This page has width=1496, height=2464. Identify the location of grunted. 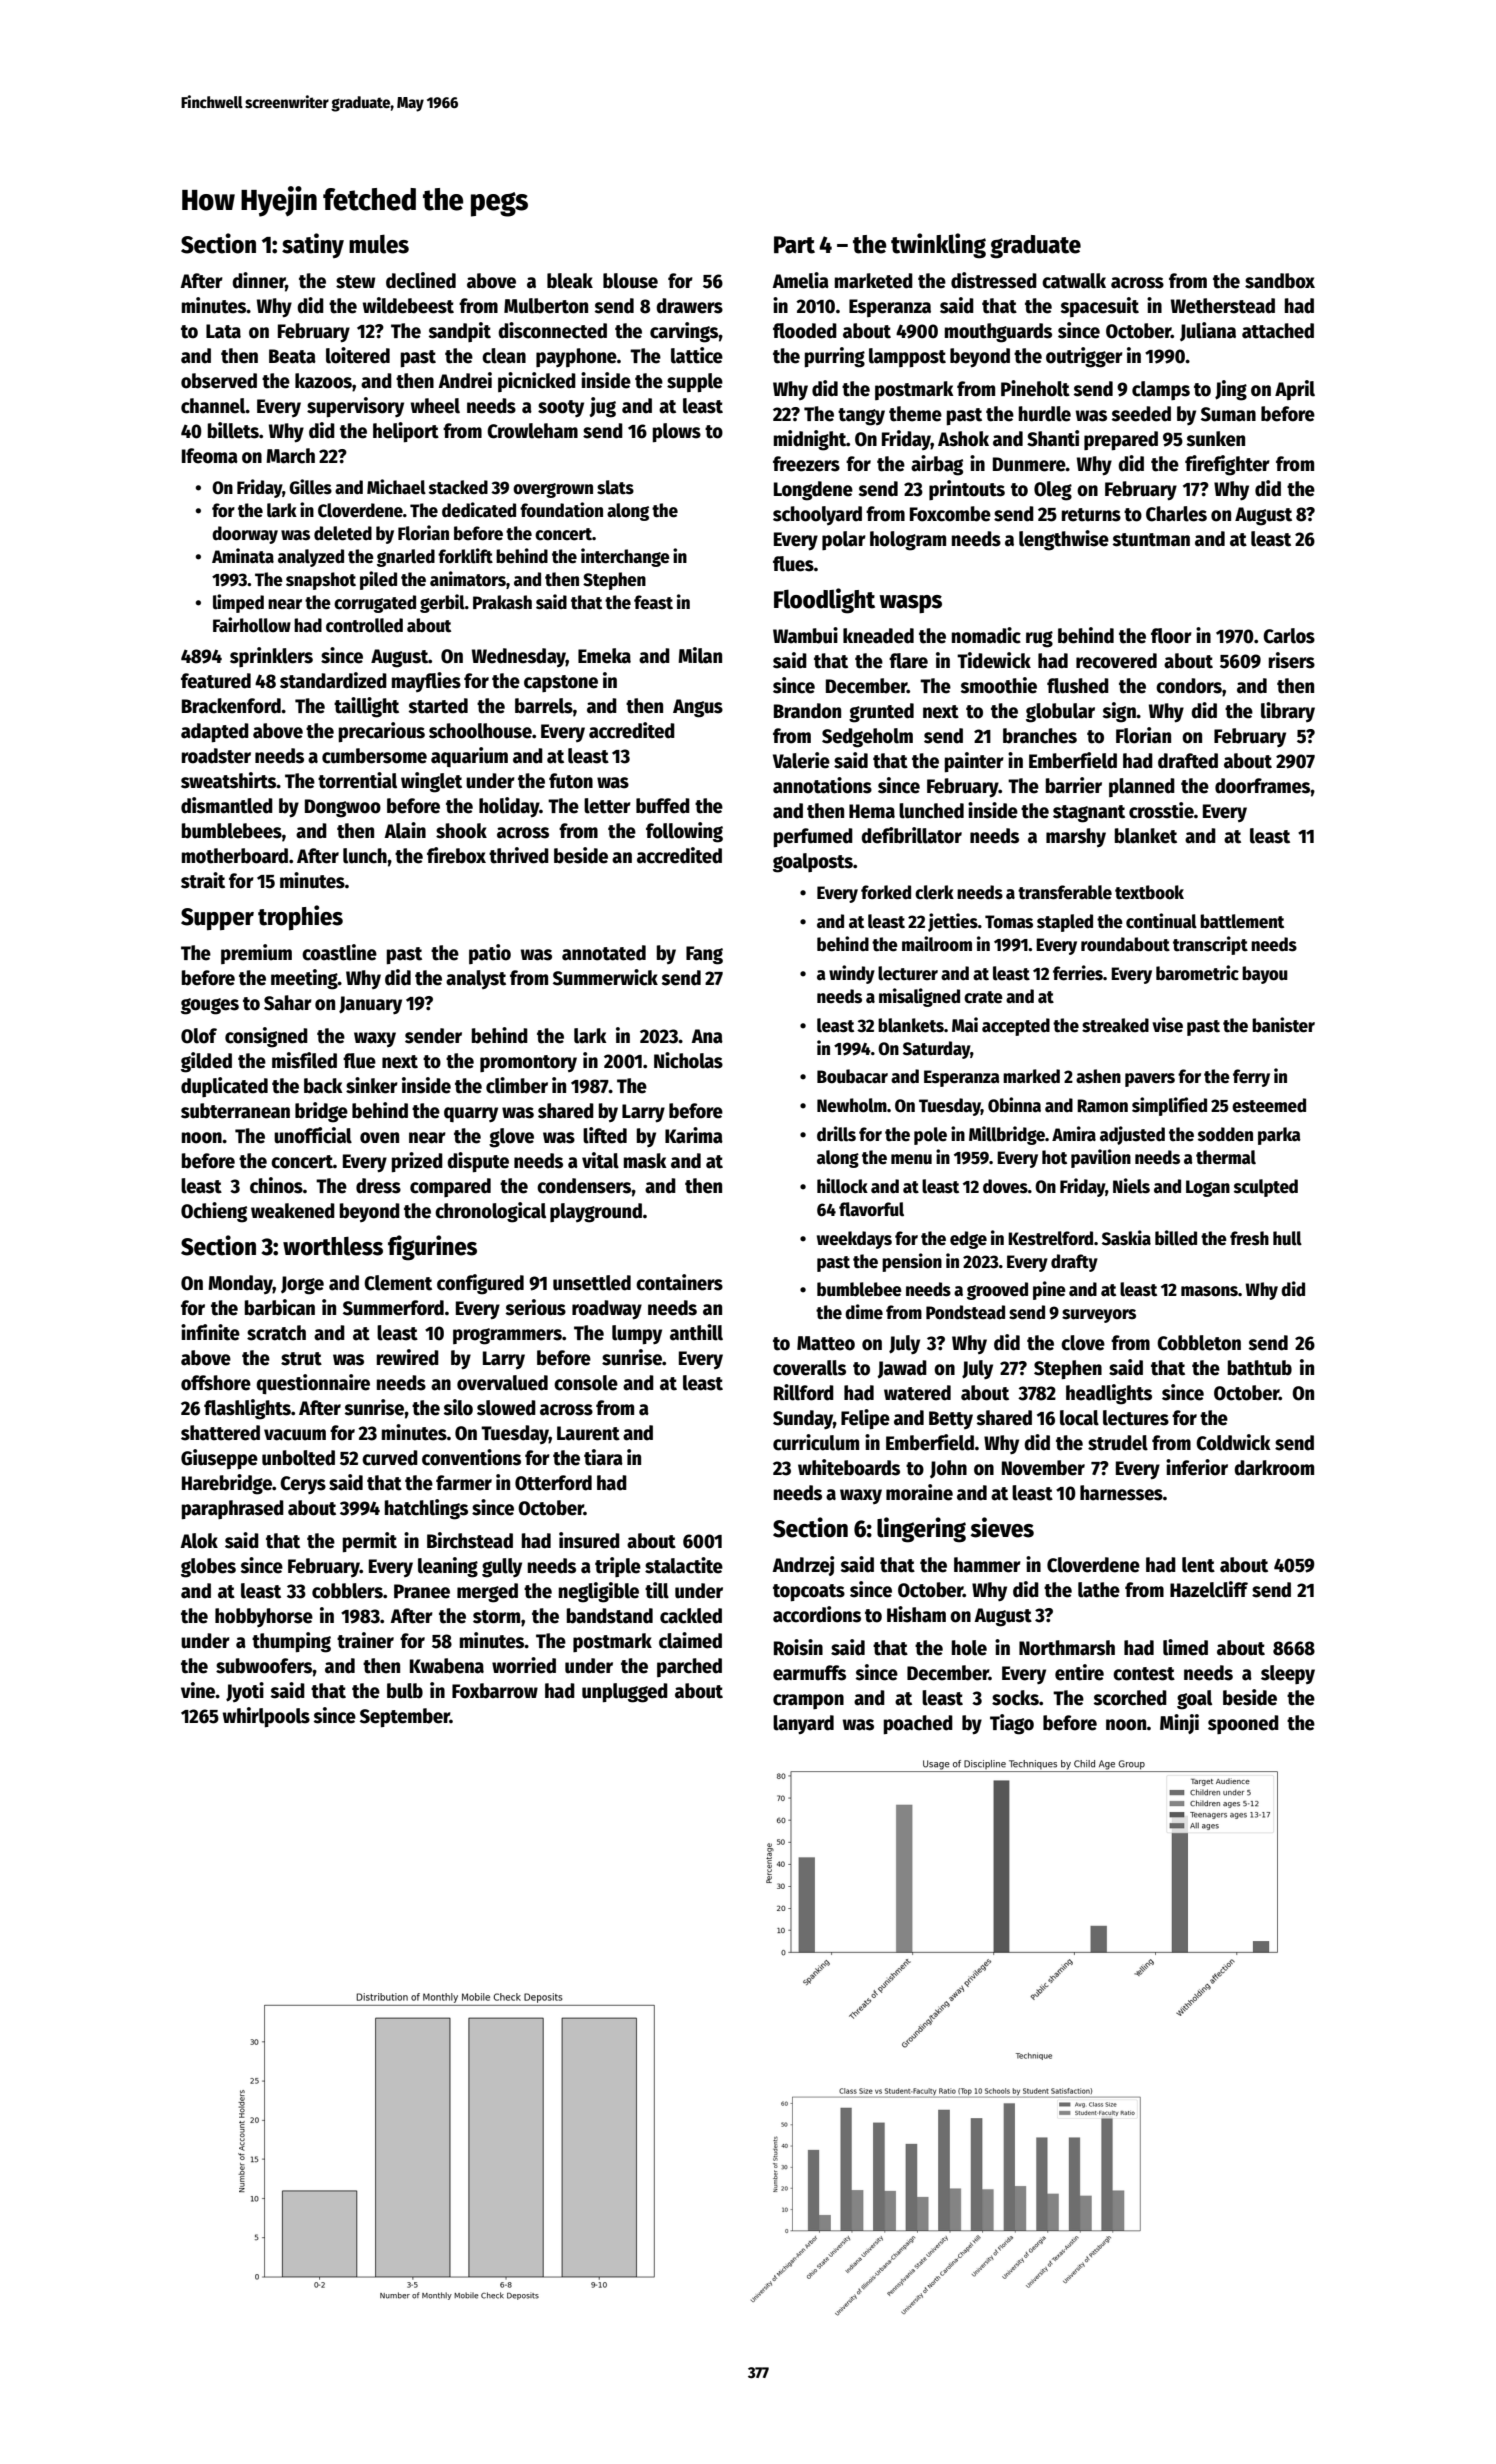
(881, 713).
